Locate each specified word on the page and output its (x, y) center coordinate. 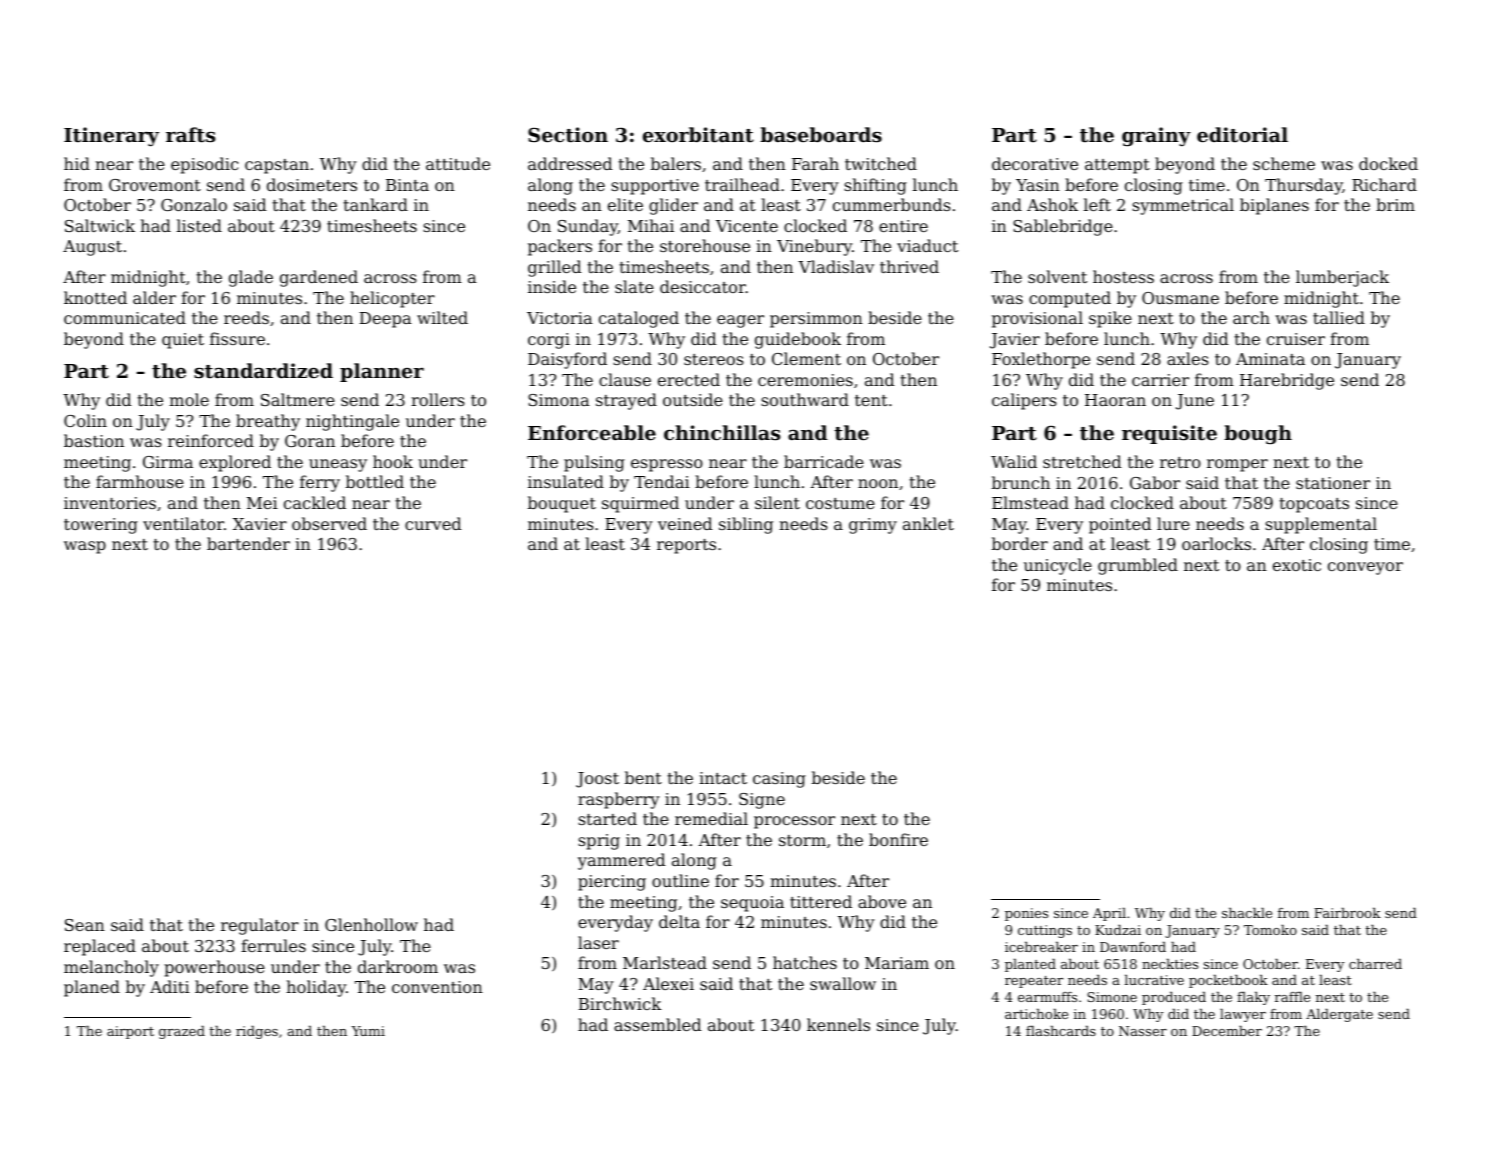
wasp (85, 547)
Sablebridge (1063, 227)
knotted (95, 297)
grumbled (1138, 566)
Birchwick (620, 1003)
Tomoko (1270, 930)
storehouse (705, 245)
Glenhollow (371, 924)
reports (686, 546)
